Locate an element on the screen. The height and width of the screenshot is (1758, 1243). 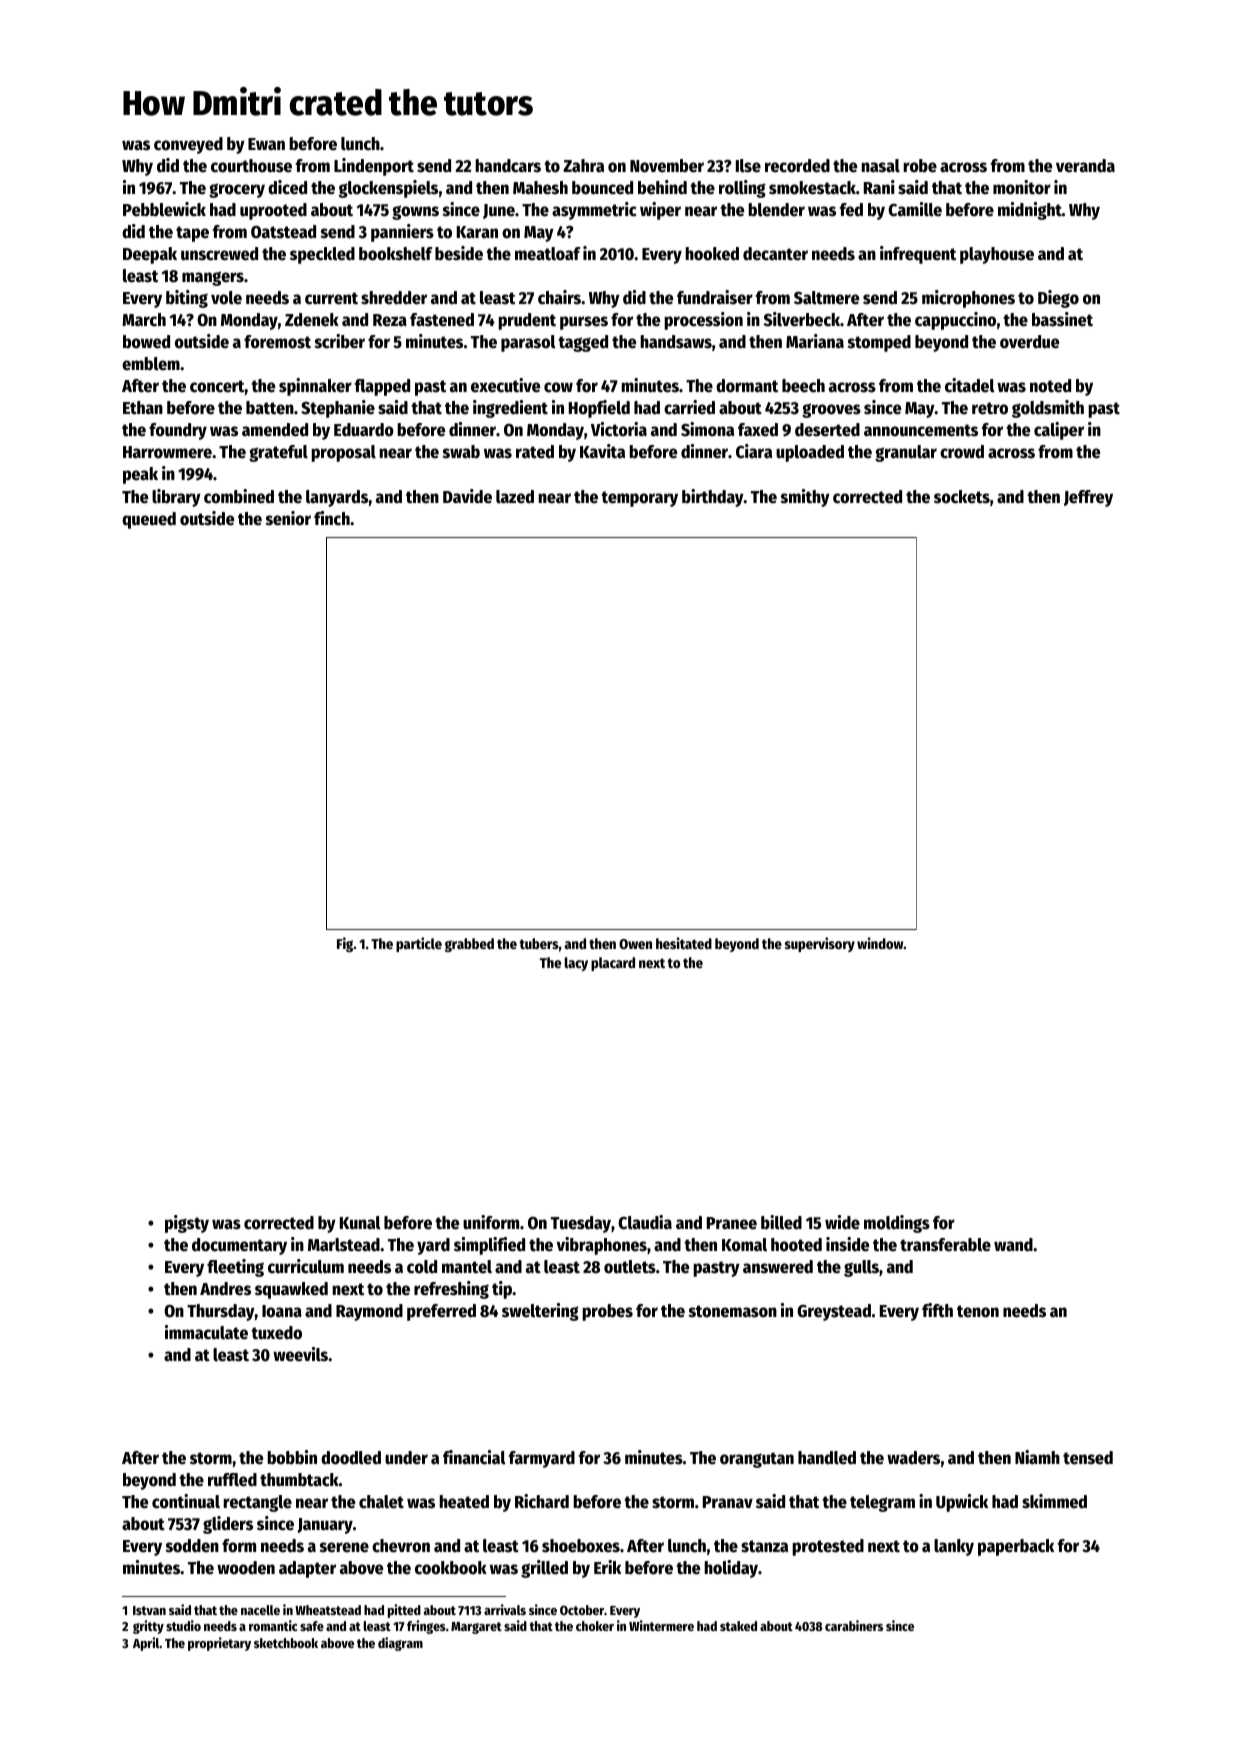
foremost is located at coordinates (277, 342).
